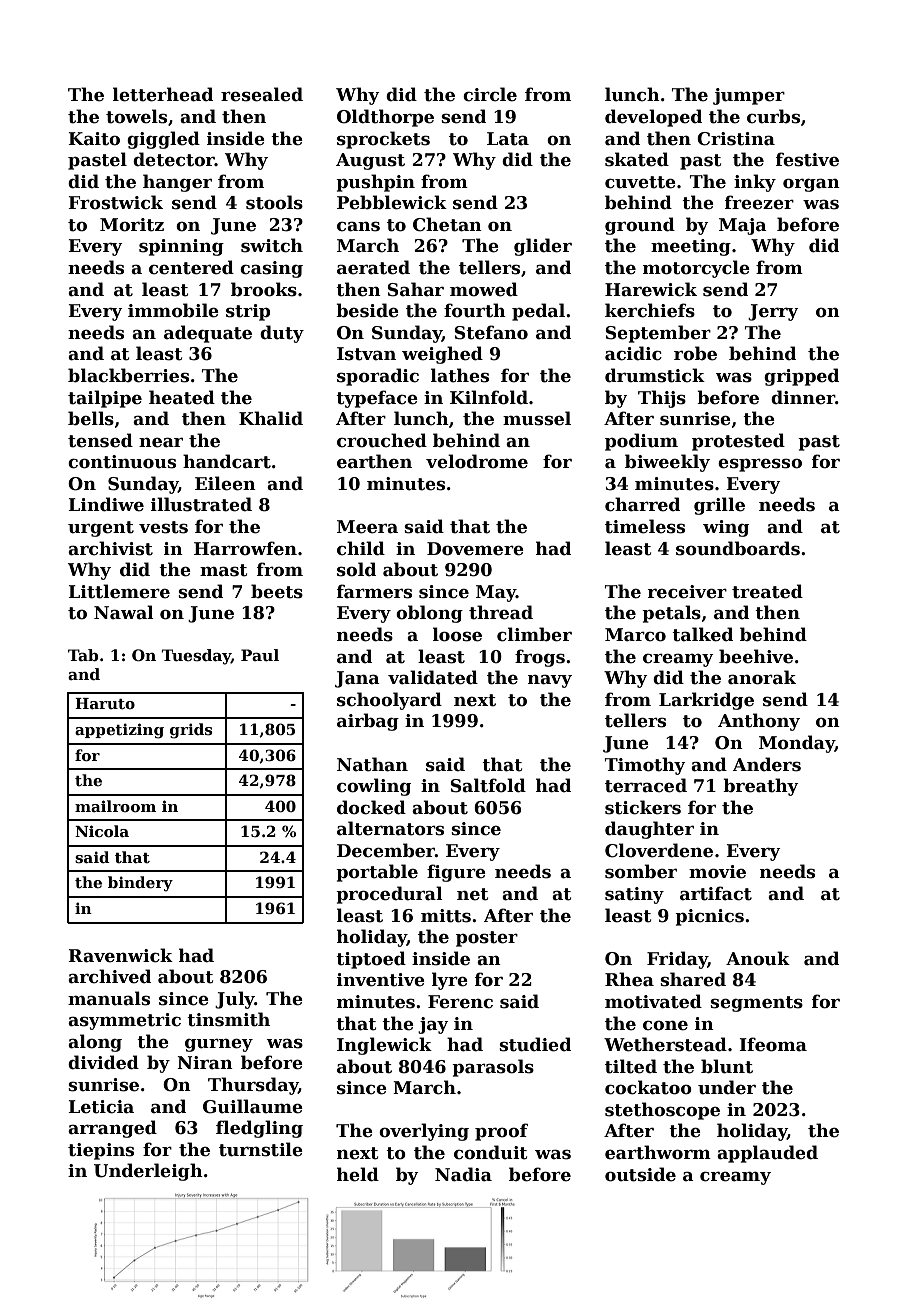 This document has width=908, height=1316. I want to click on duty, so click(282, 334).
